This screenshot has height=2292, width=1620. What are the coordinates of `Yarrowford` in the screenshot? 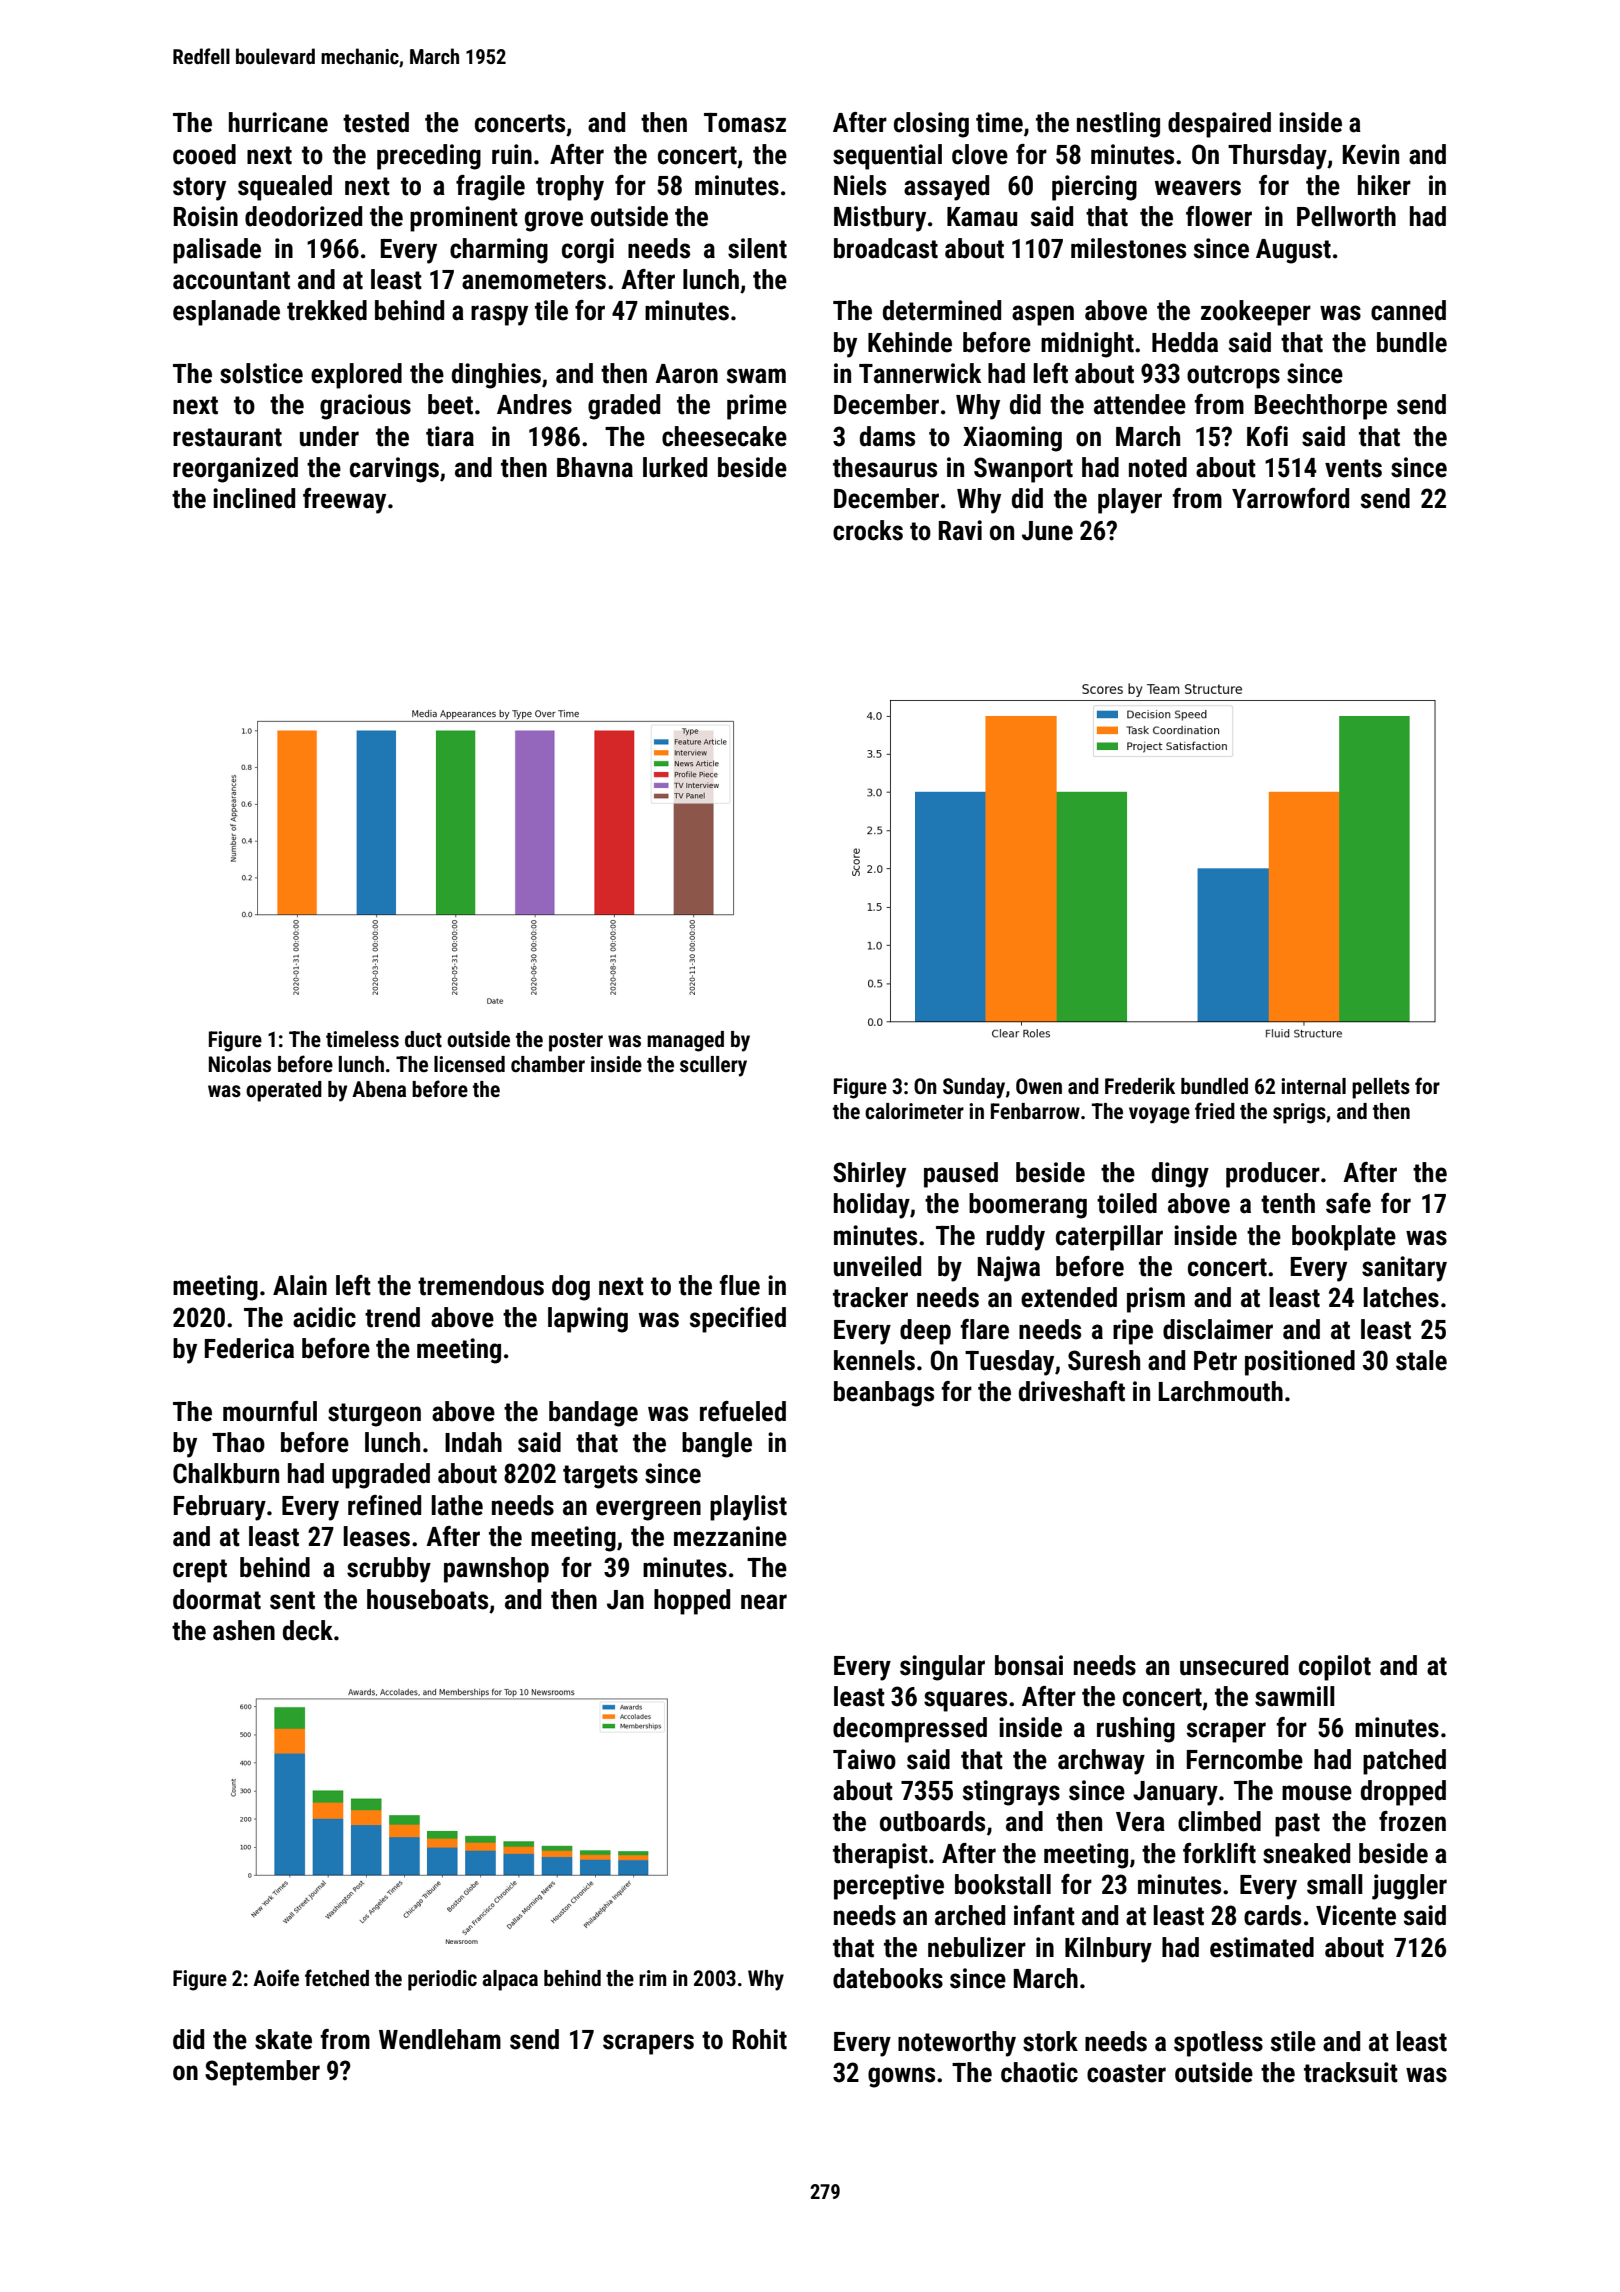 It's located at (1290, 498).
